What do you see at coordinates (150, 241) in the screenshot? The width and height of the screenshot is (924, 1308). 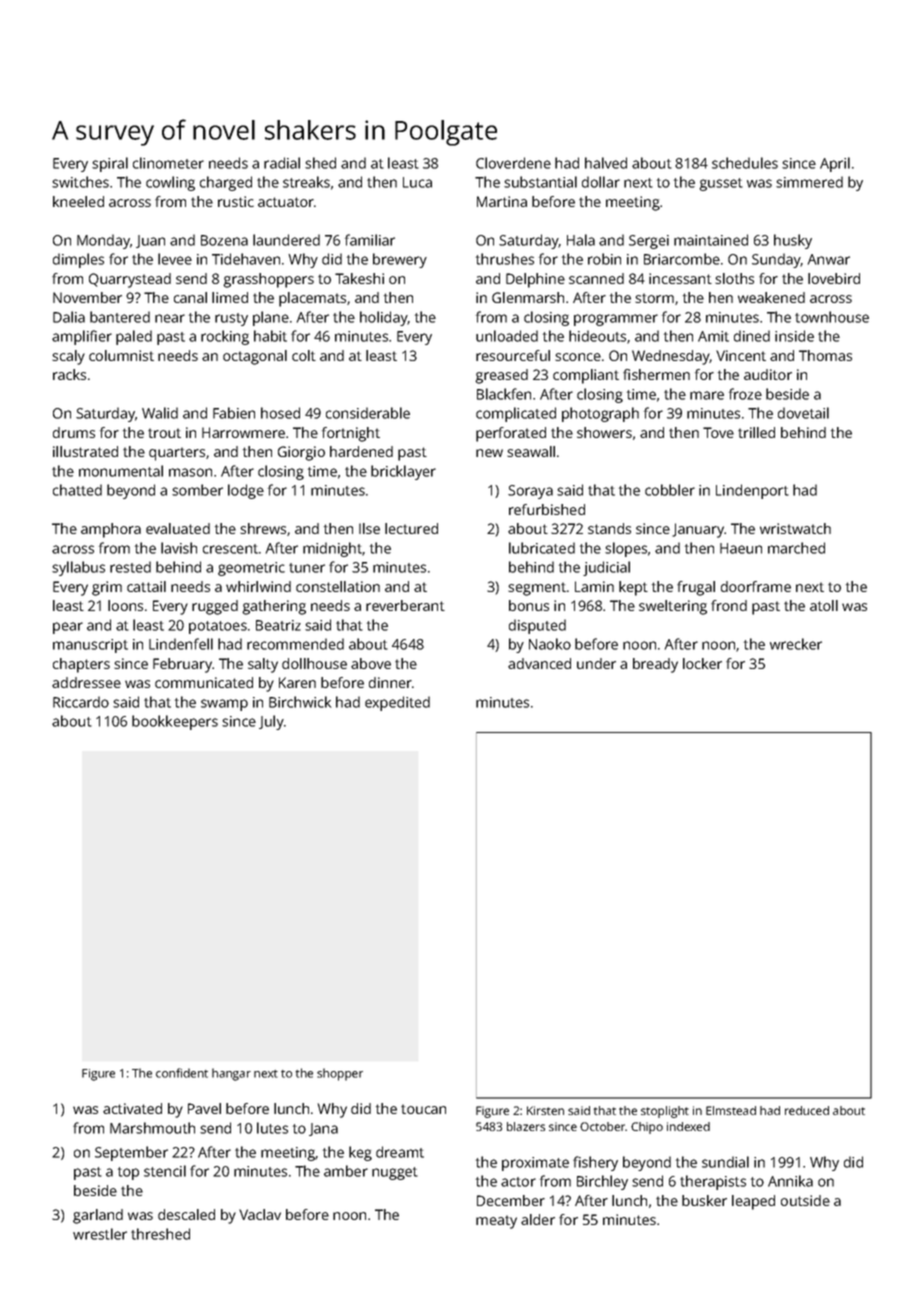 I see `Juan` at bounding box center [150, 241].
